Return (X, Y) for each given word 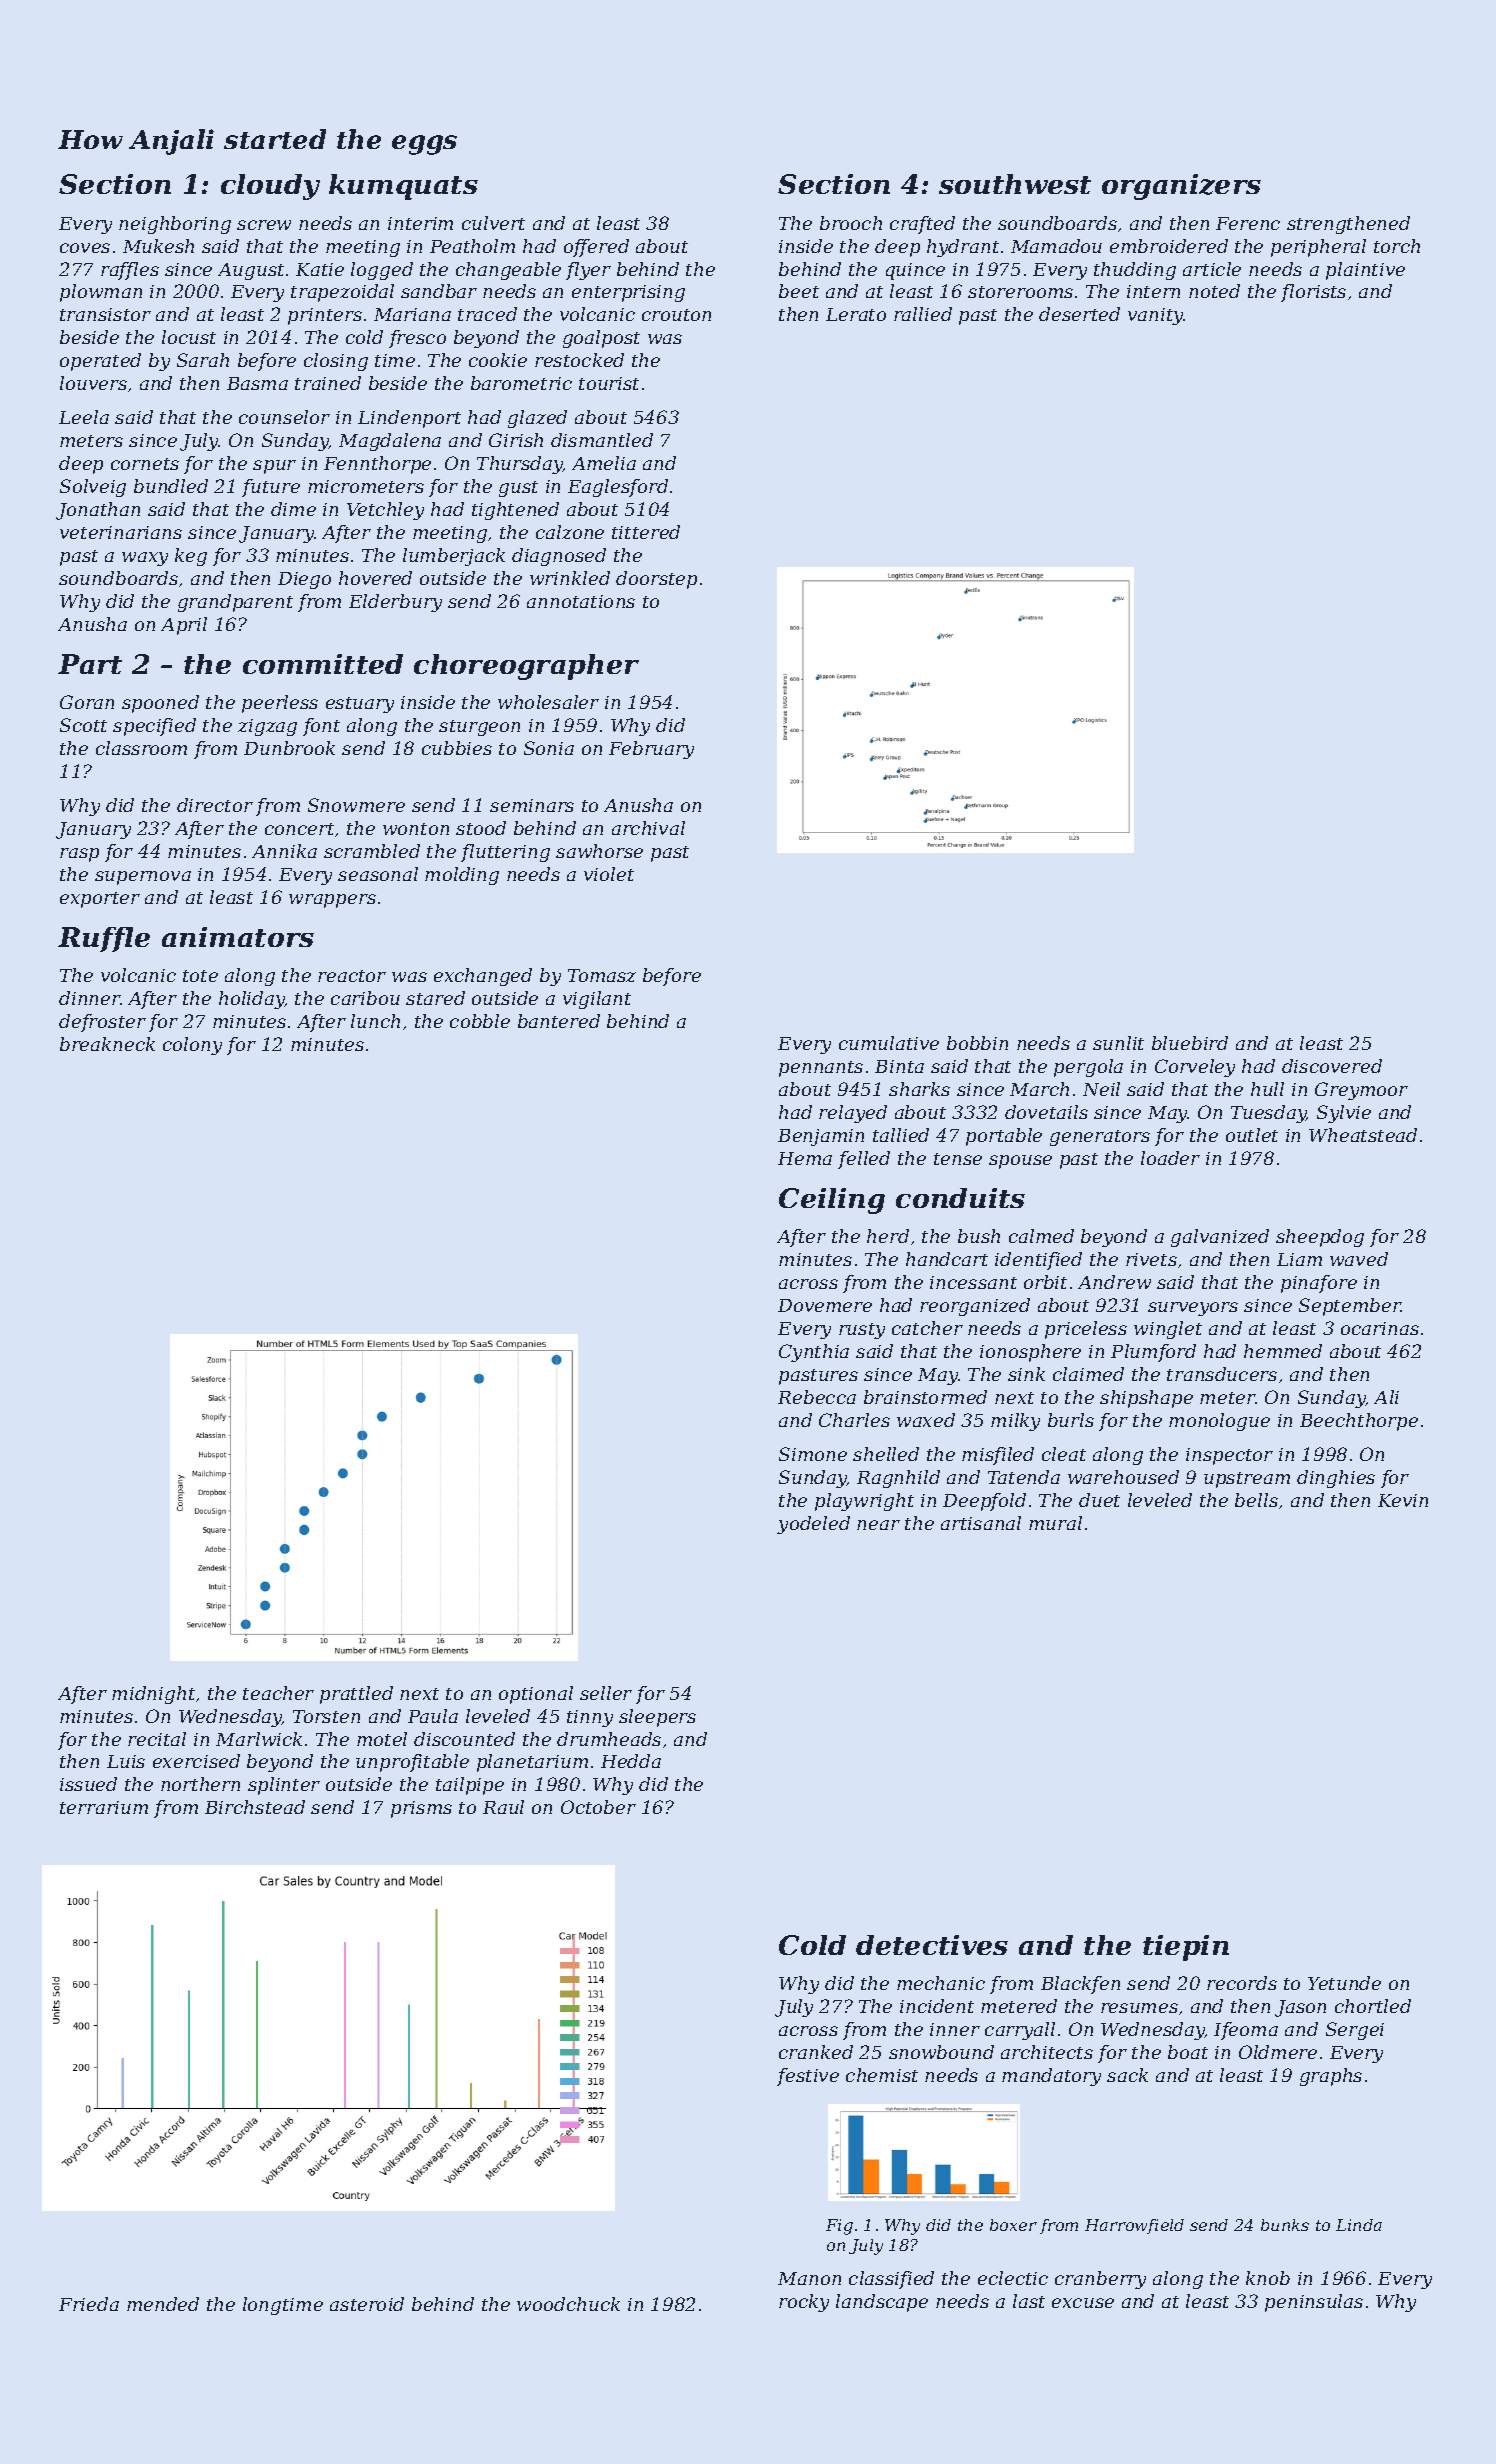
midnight (153, 1695)
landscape (882, 2303)
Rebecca (817, 1397)
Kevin (1403, 1500)
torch (1397, 246)
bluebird (1190, 1043)
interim (420, 223)
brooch (851, 223)
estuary (360, 705)
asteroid (367, 2304)
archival (648, 828)
